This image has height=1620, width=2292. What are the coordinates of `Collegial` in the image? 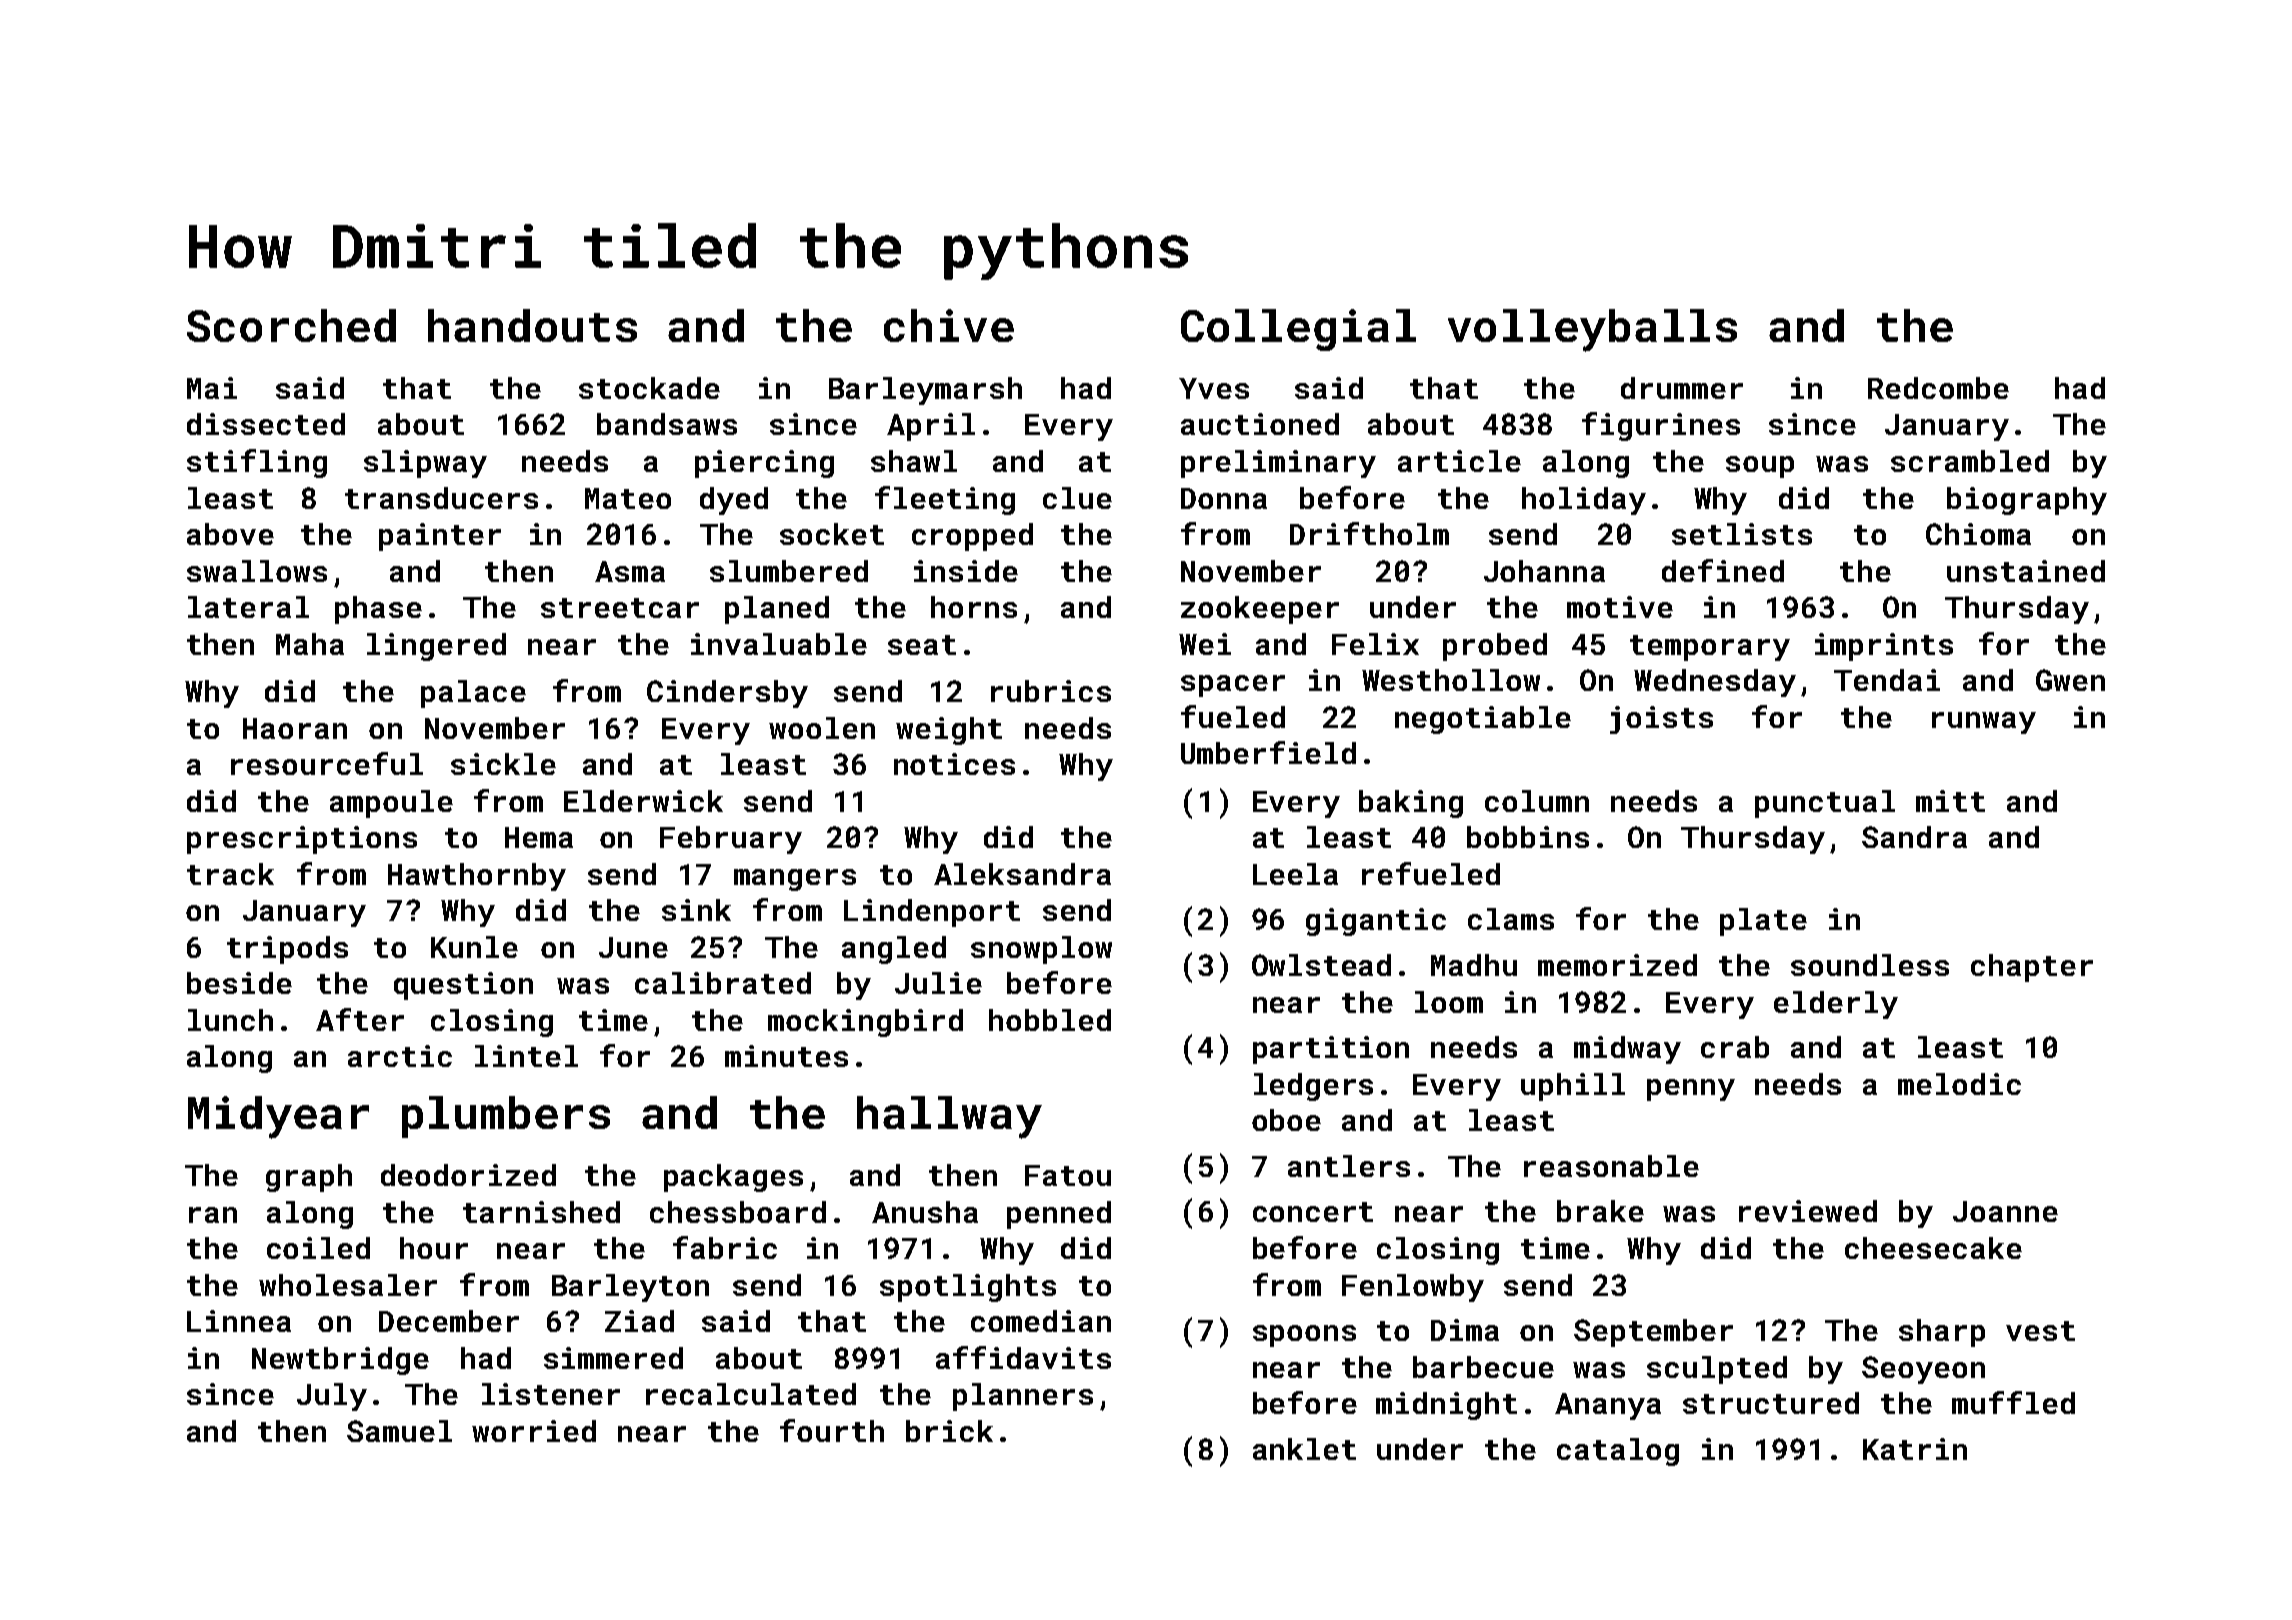 It's located at (1298, 330).
